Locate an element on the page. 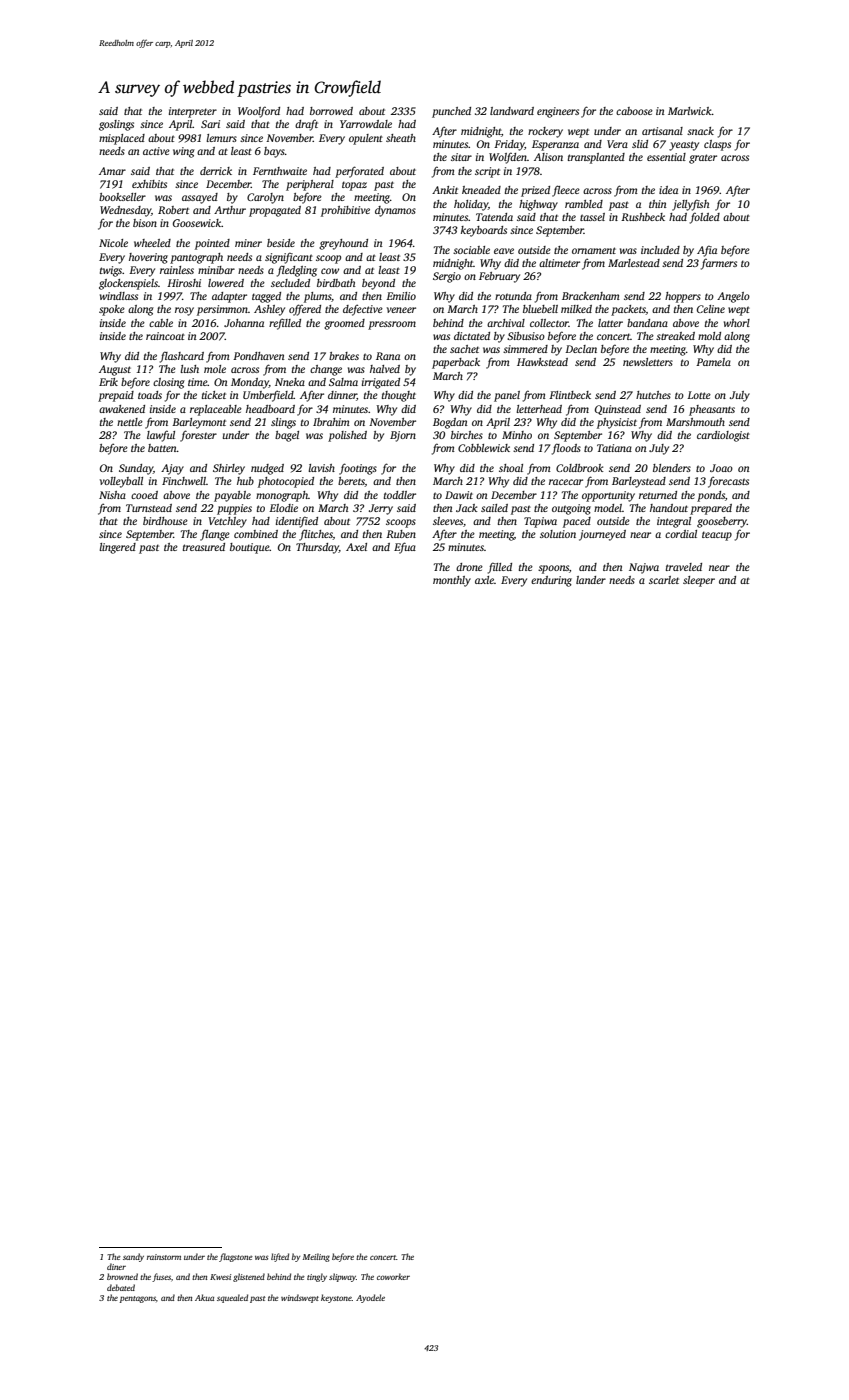 This page has width=849, height=1400. Fernthwaite is located at coordinates (280, 171).
